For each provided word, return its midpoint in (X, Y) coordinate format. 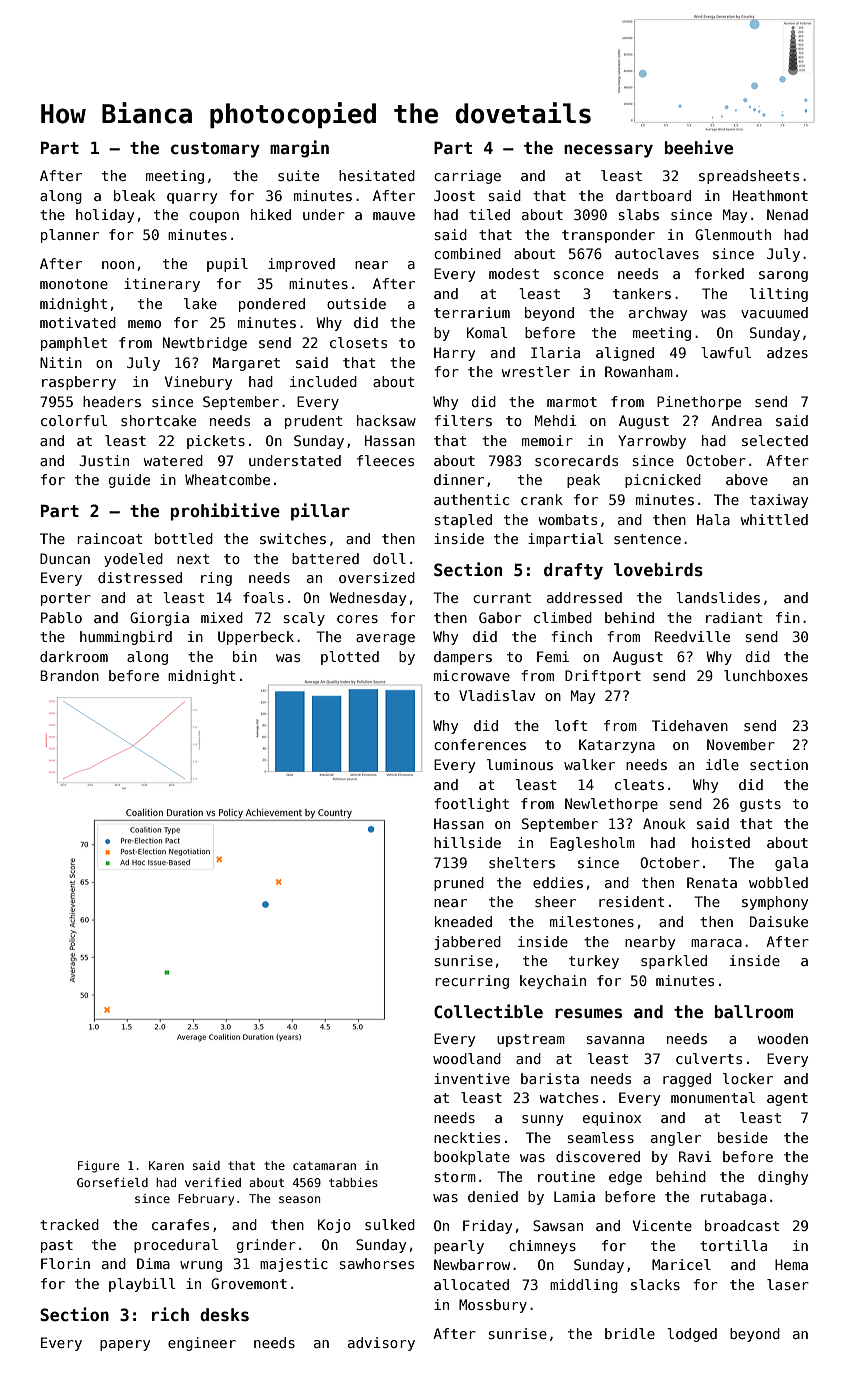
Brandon (69, 675)
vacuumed (774, 312)
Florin (65, 1263)
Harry (454, 354)
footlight (471, 805)
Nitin (61, 362)
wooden (782, 1038)
